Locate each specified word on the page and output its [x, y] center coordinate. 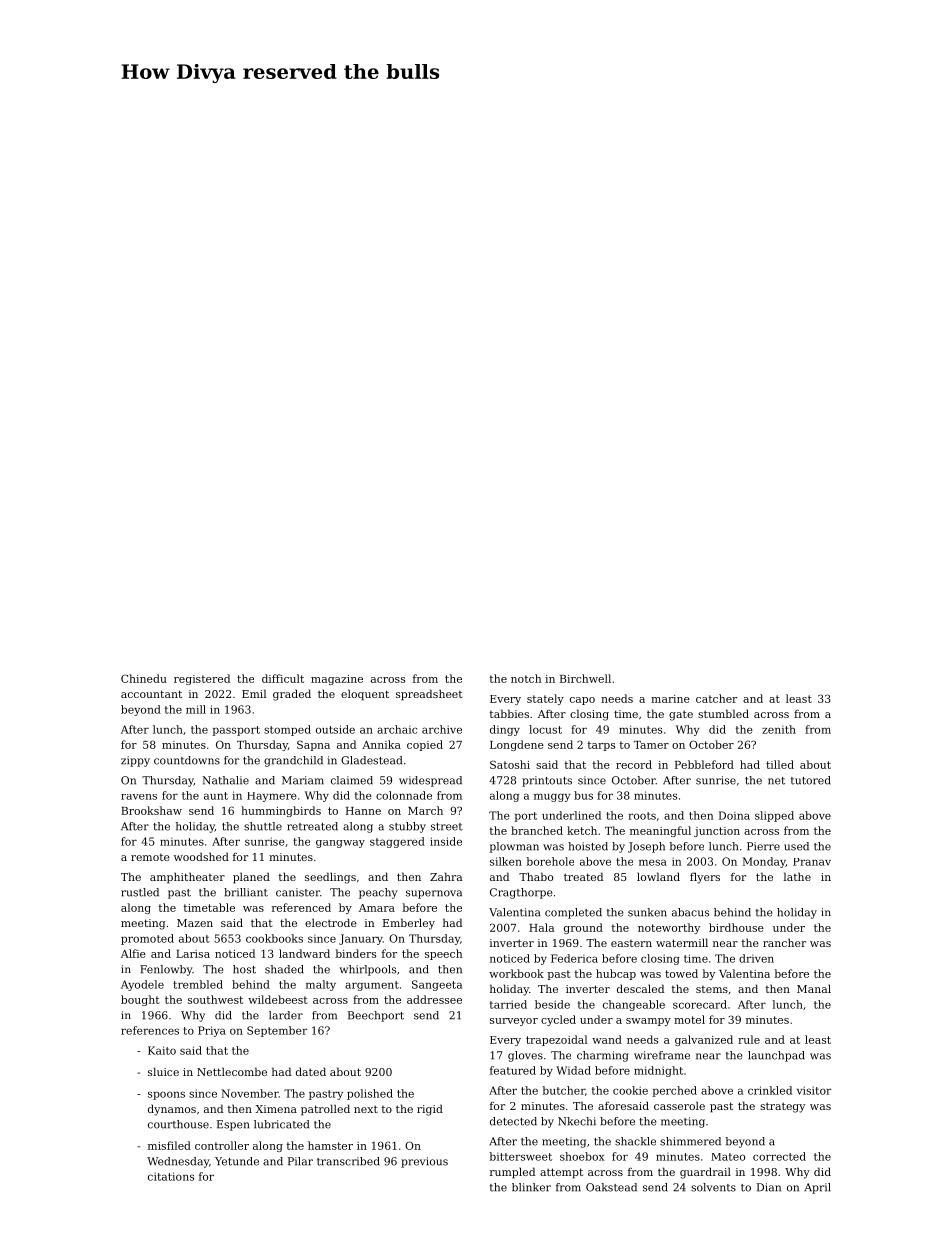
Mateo [728, 1157]
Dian [769, 1187]
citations [171, 1176]
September [277, 1031]
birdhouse [736, 927]
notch [526, 678]
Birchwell [585, 678]
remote [150, 857]
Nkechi [577, 1121]
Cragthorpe [521, 893]
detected [513, 1121]
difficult [283, 678]
